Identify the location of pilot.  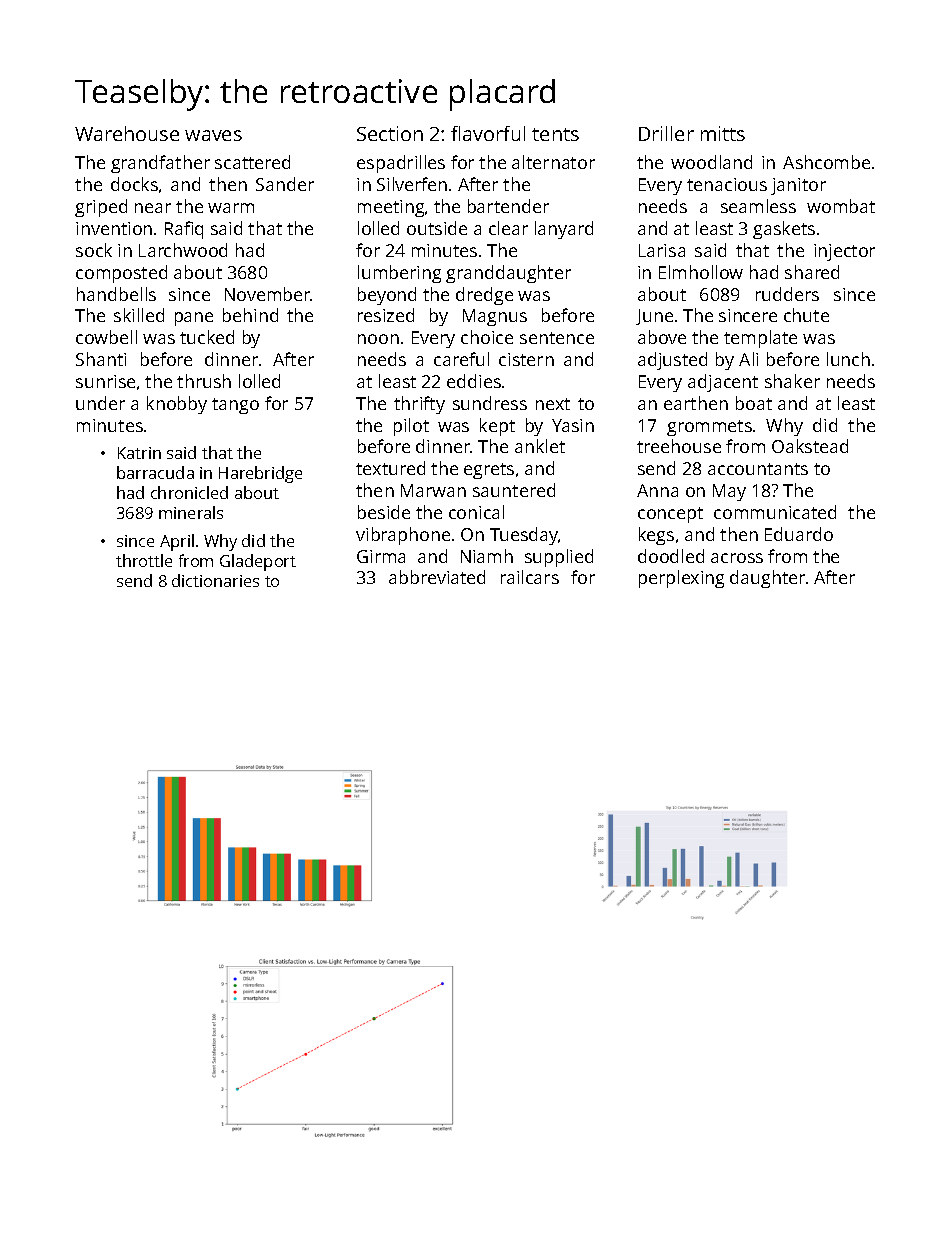
(411, 427).
